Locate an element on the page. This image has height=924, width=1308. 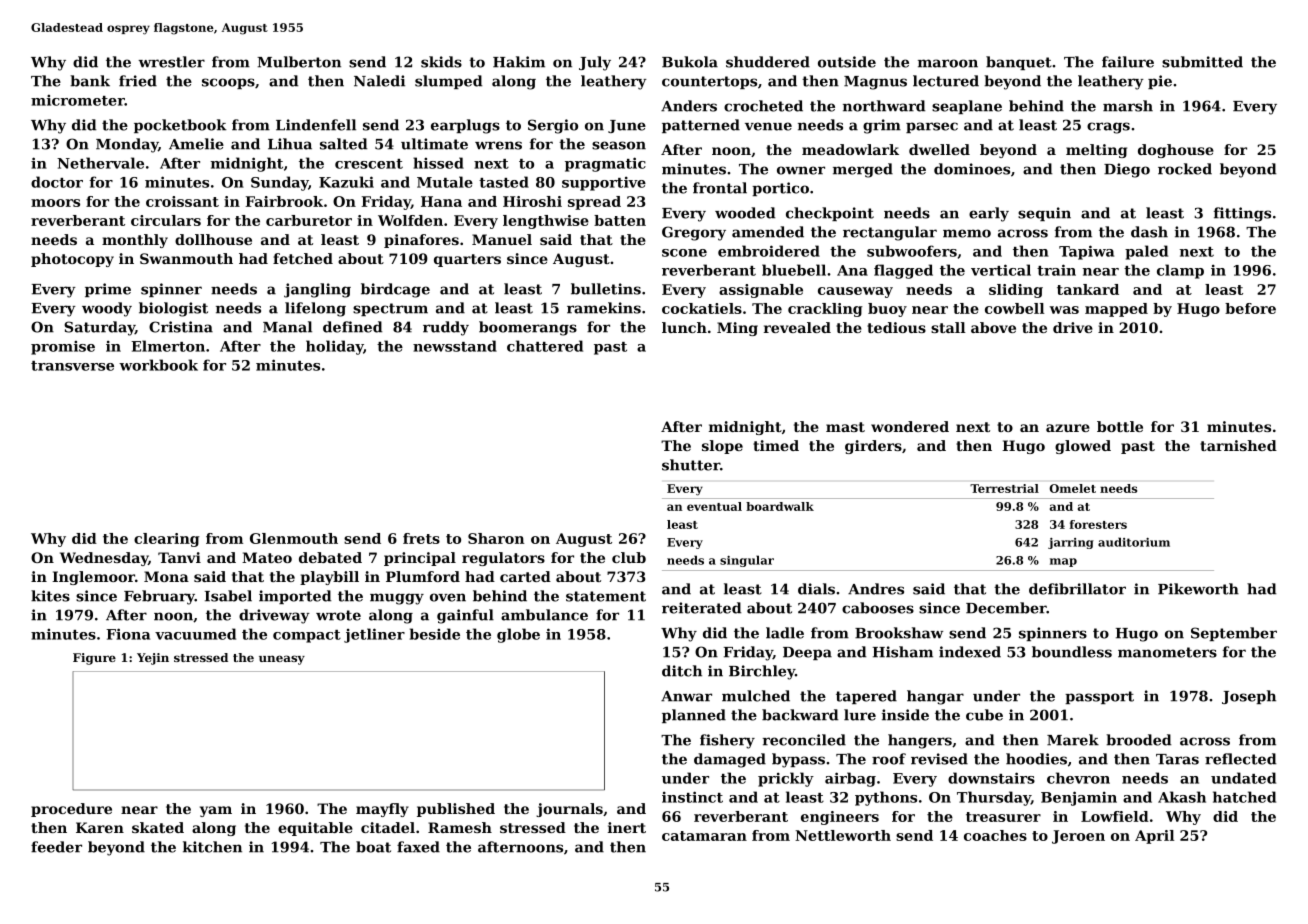
reconciled is located at coordinates (804, 740).
